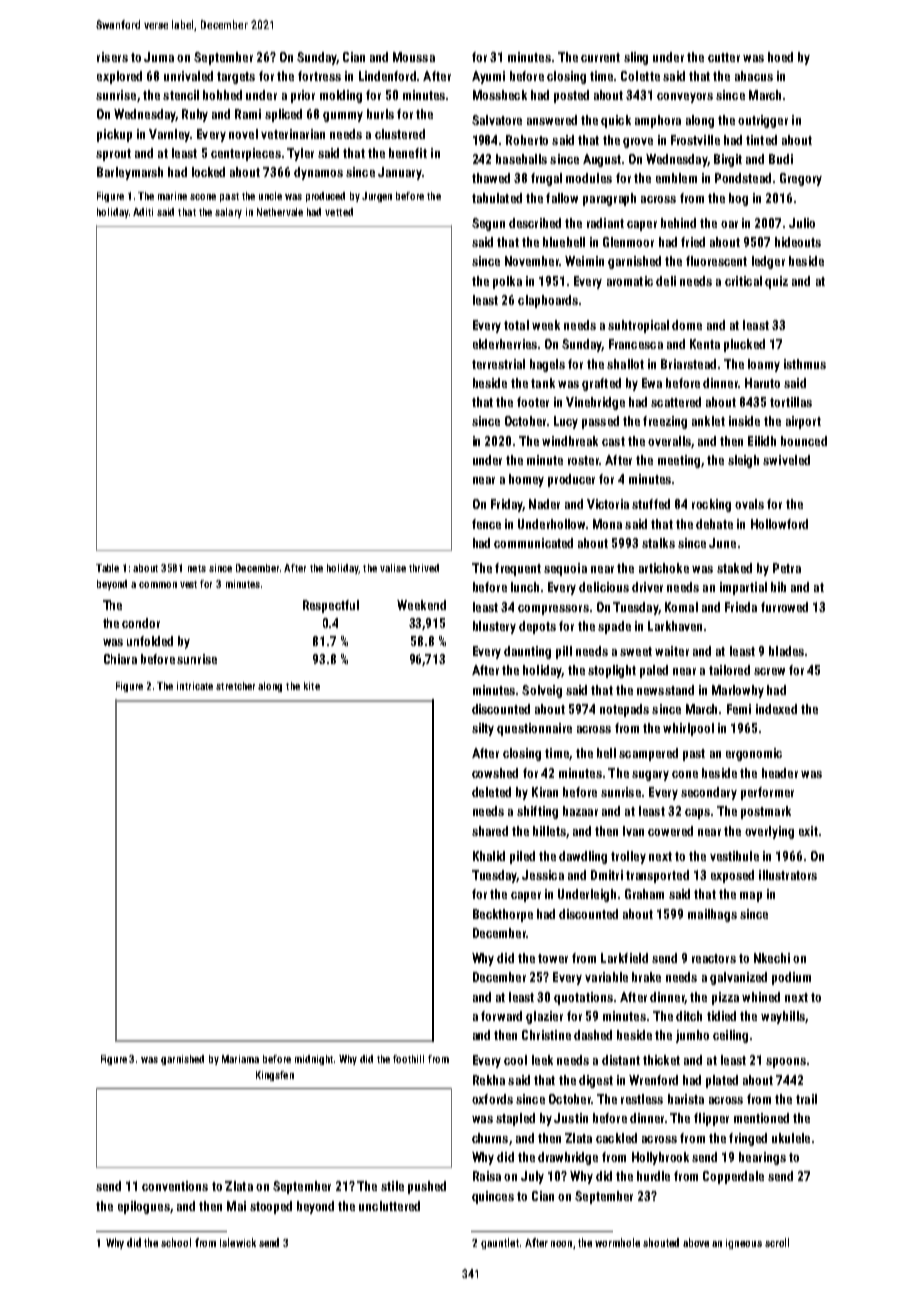 The width and height of the screenshot is (924, 1308). Describe the element at coordinates (786, 460) in the screenshot. I see `swiveled` at that location.
